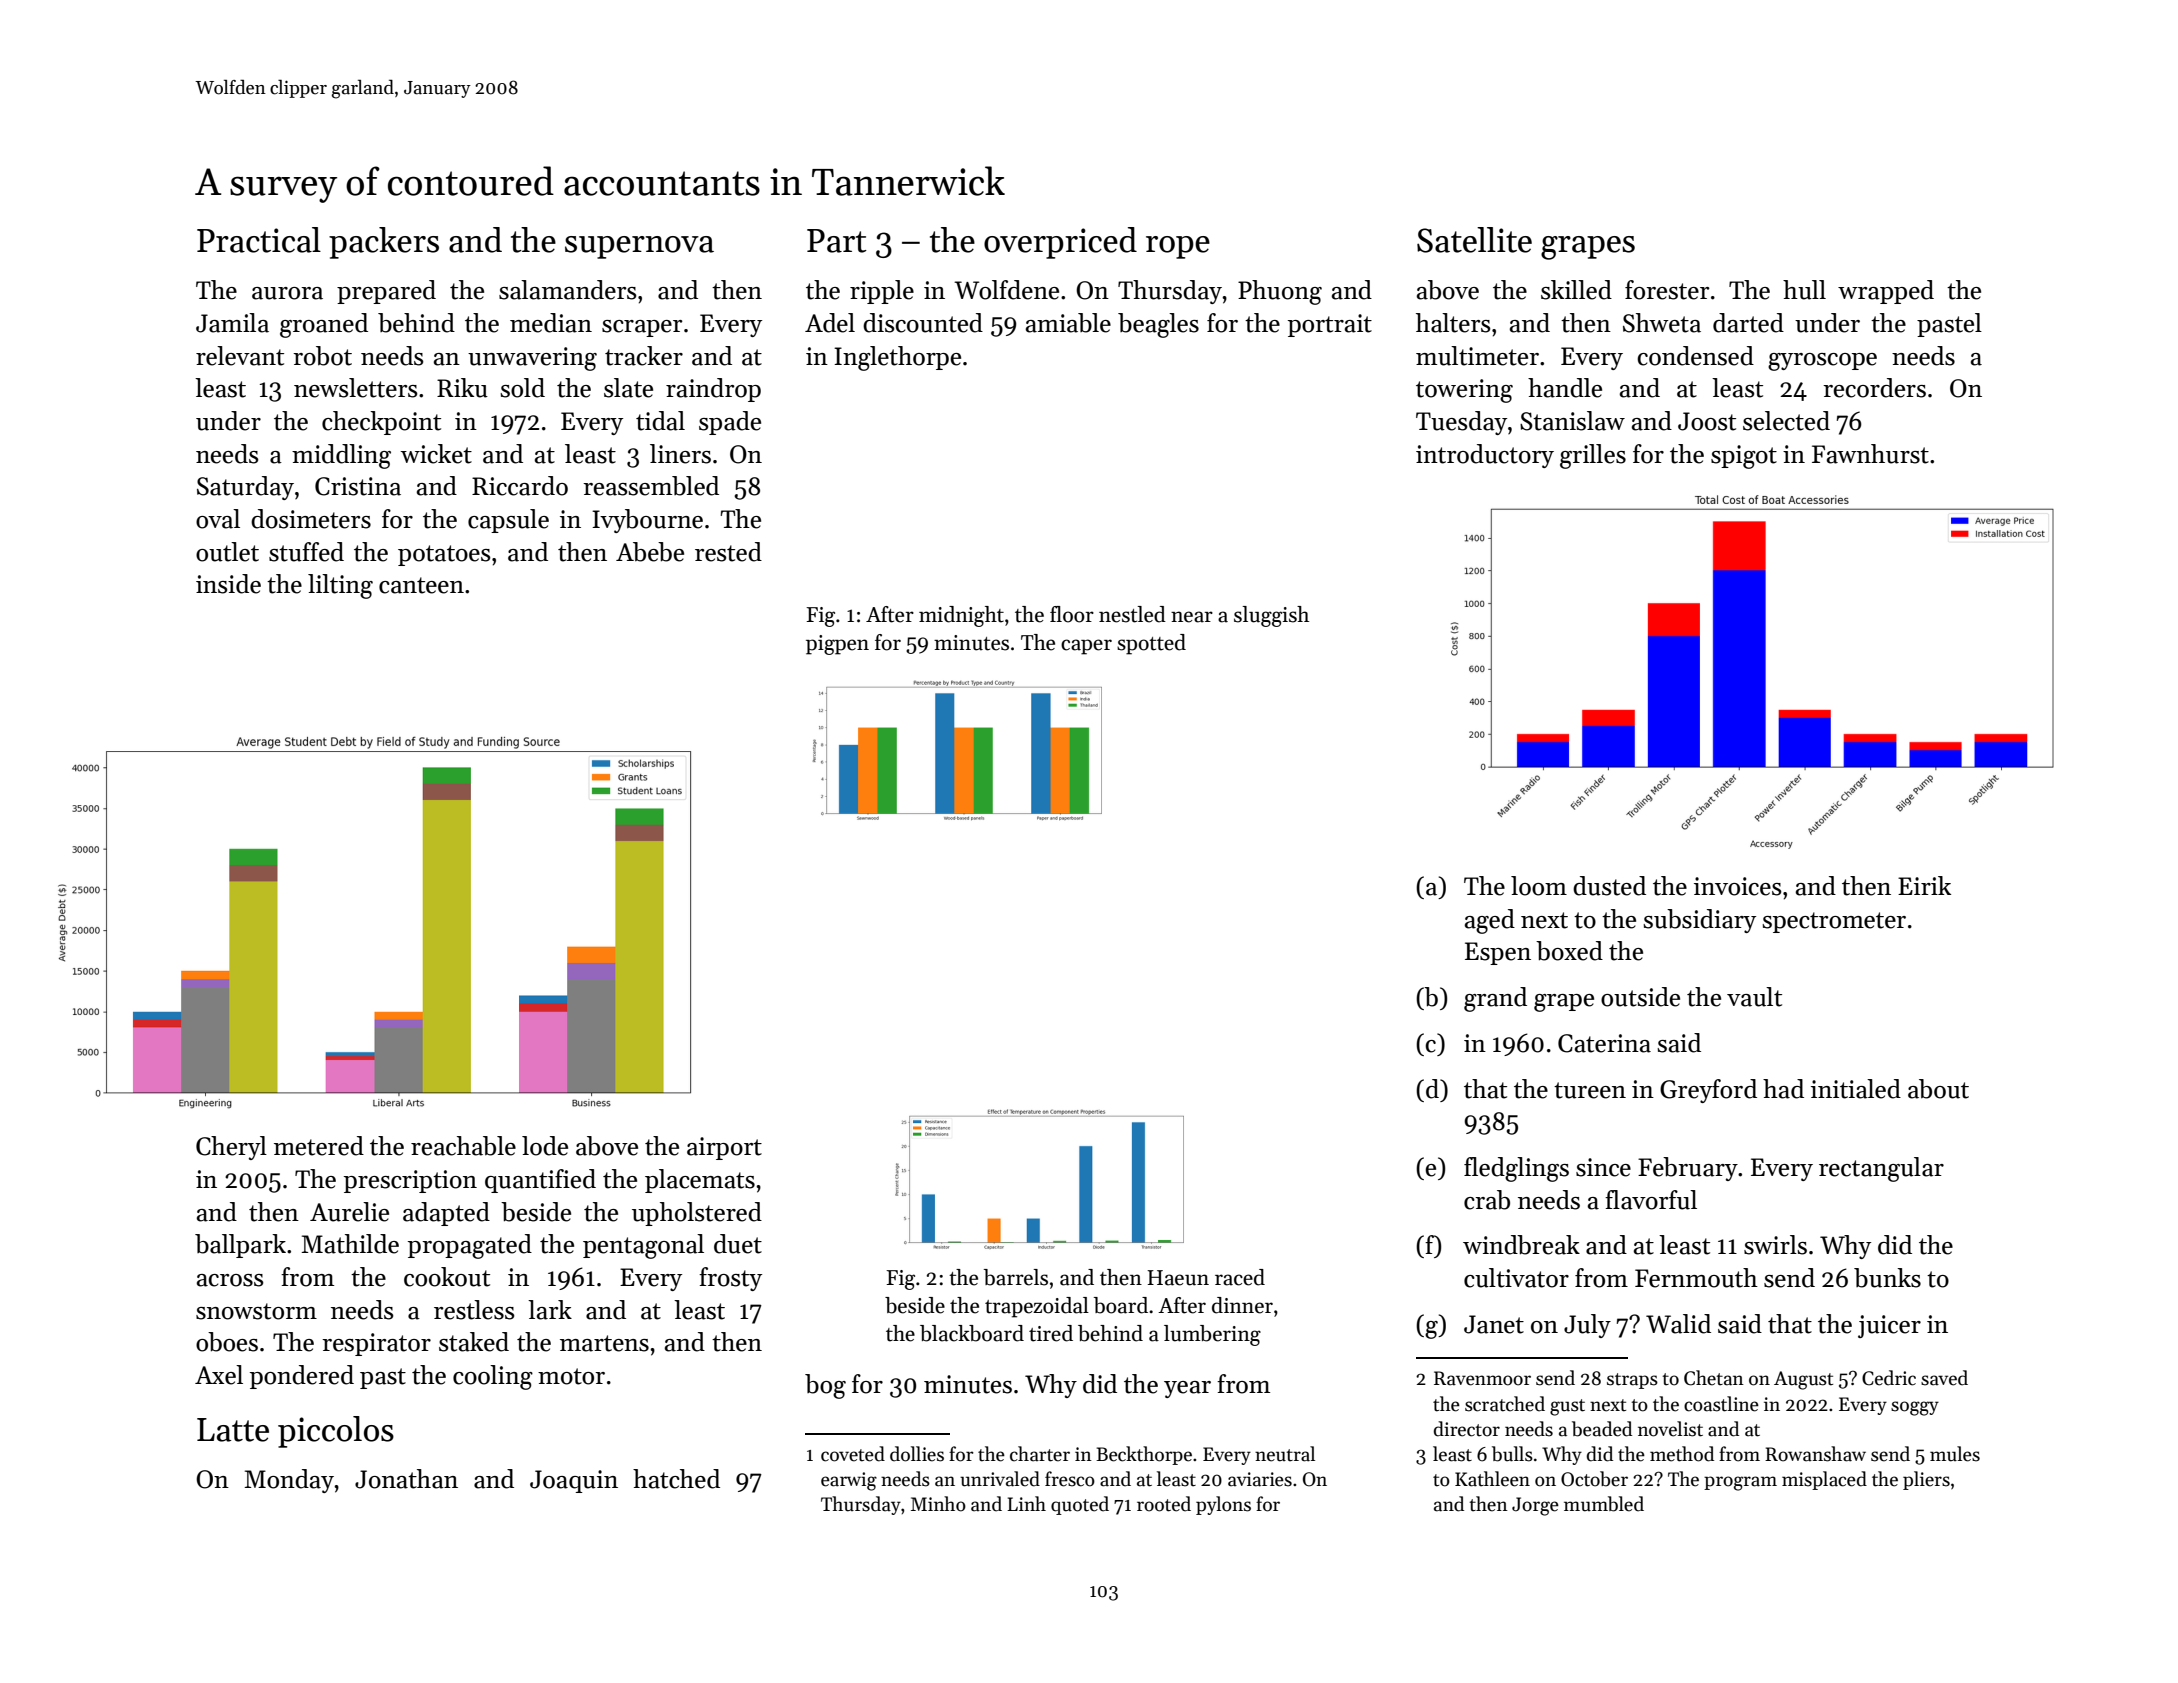 The width and height of the image is (2178, 1683). I want to click on introductory, so click(1485, 456).
